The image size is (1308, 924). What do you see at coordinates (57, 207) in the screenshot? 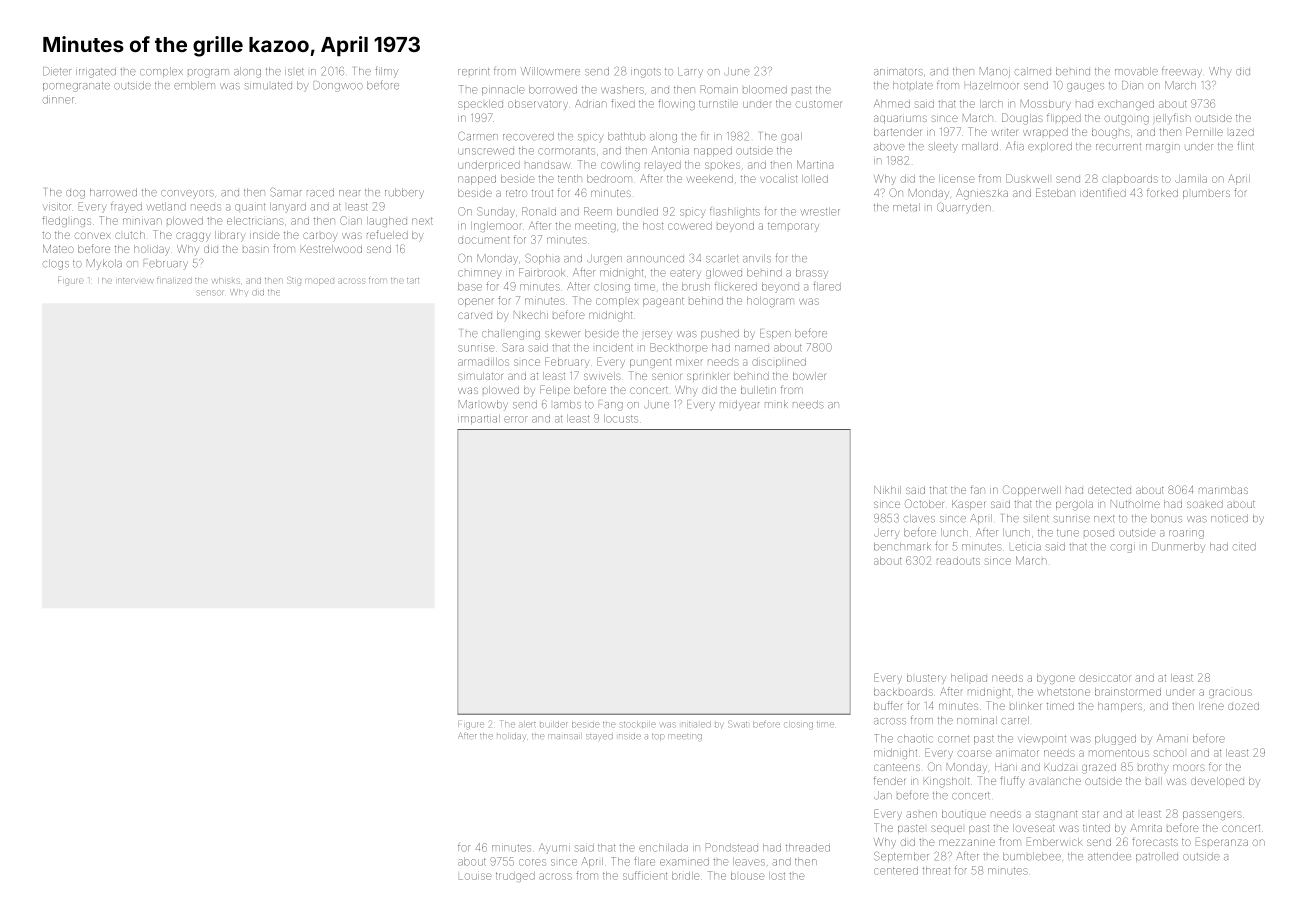
I see `visitor` at bounding box center [57, 207].
